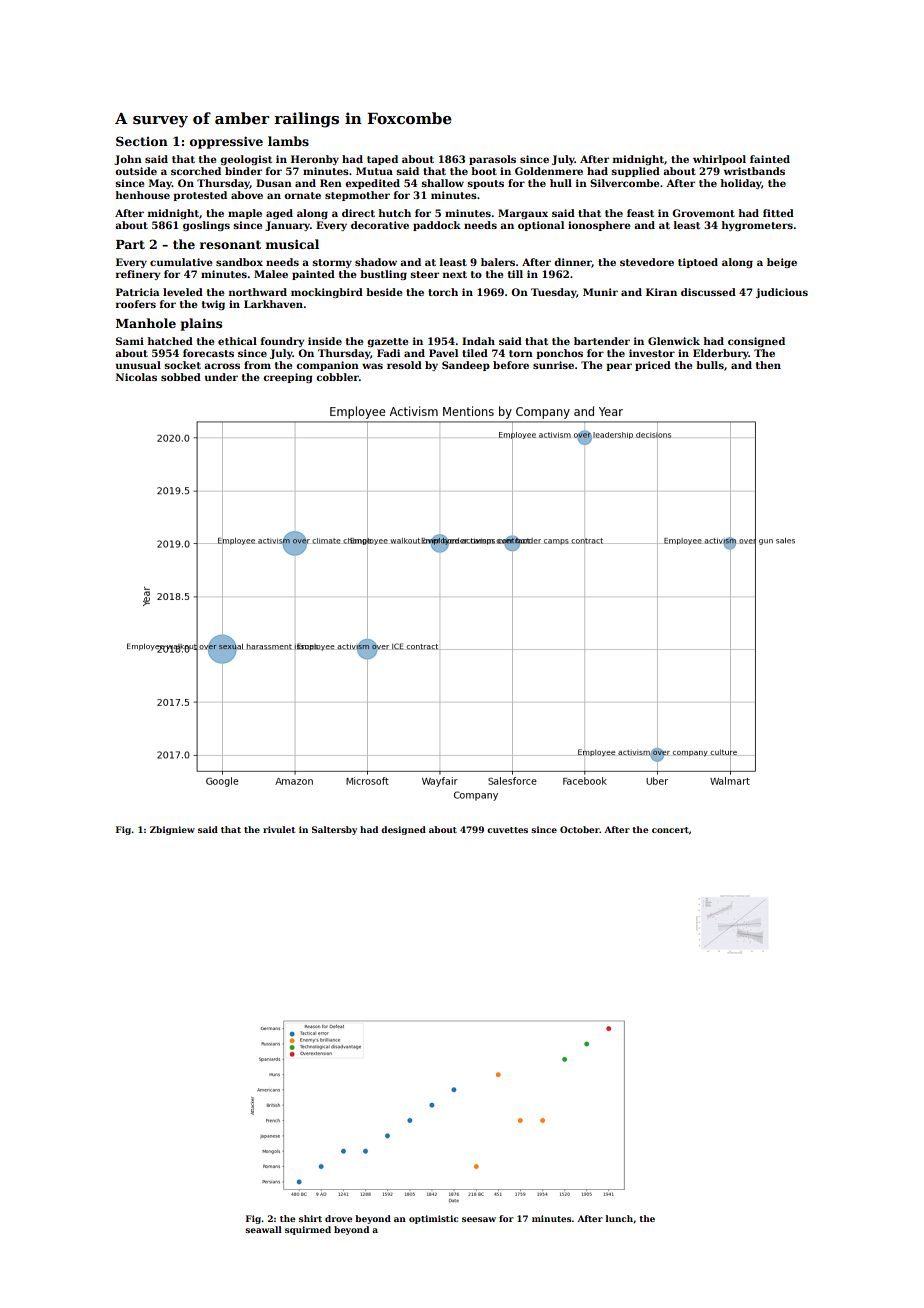 The width and height of the screenshot is (924, 1308). I want to click on concert, so click(670, 830).
